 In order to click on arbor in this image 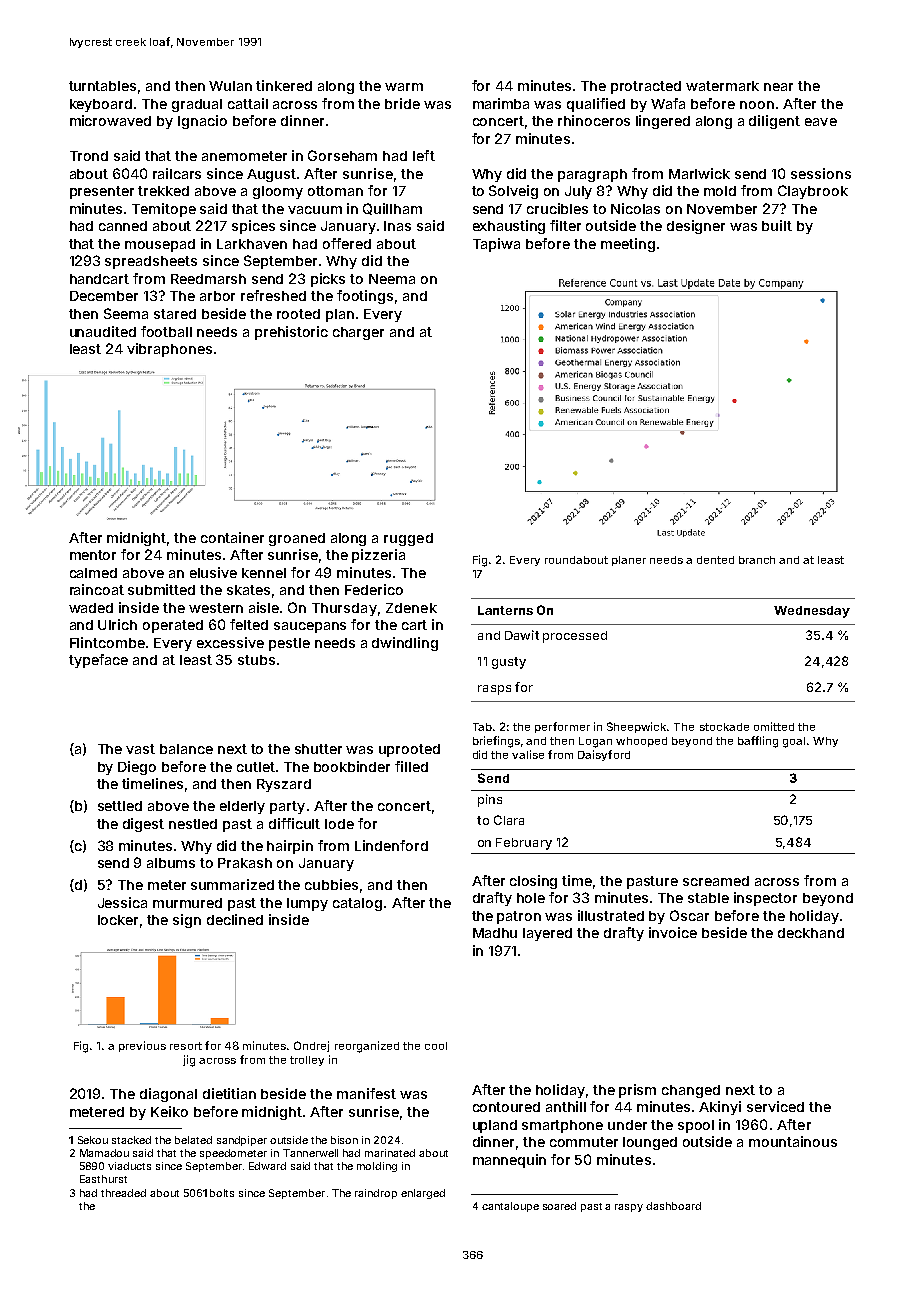, I will do `click(217, 296)`.
